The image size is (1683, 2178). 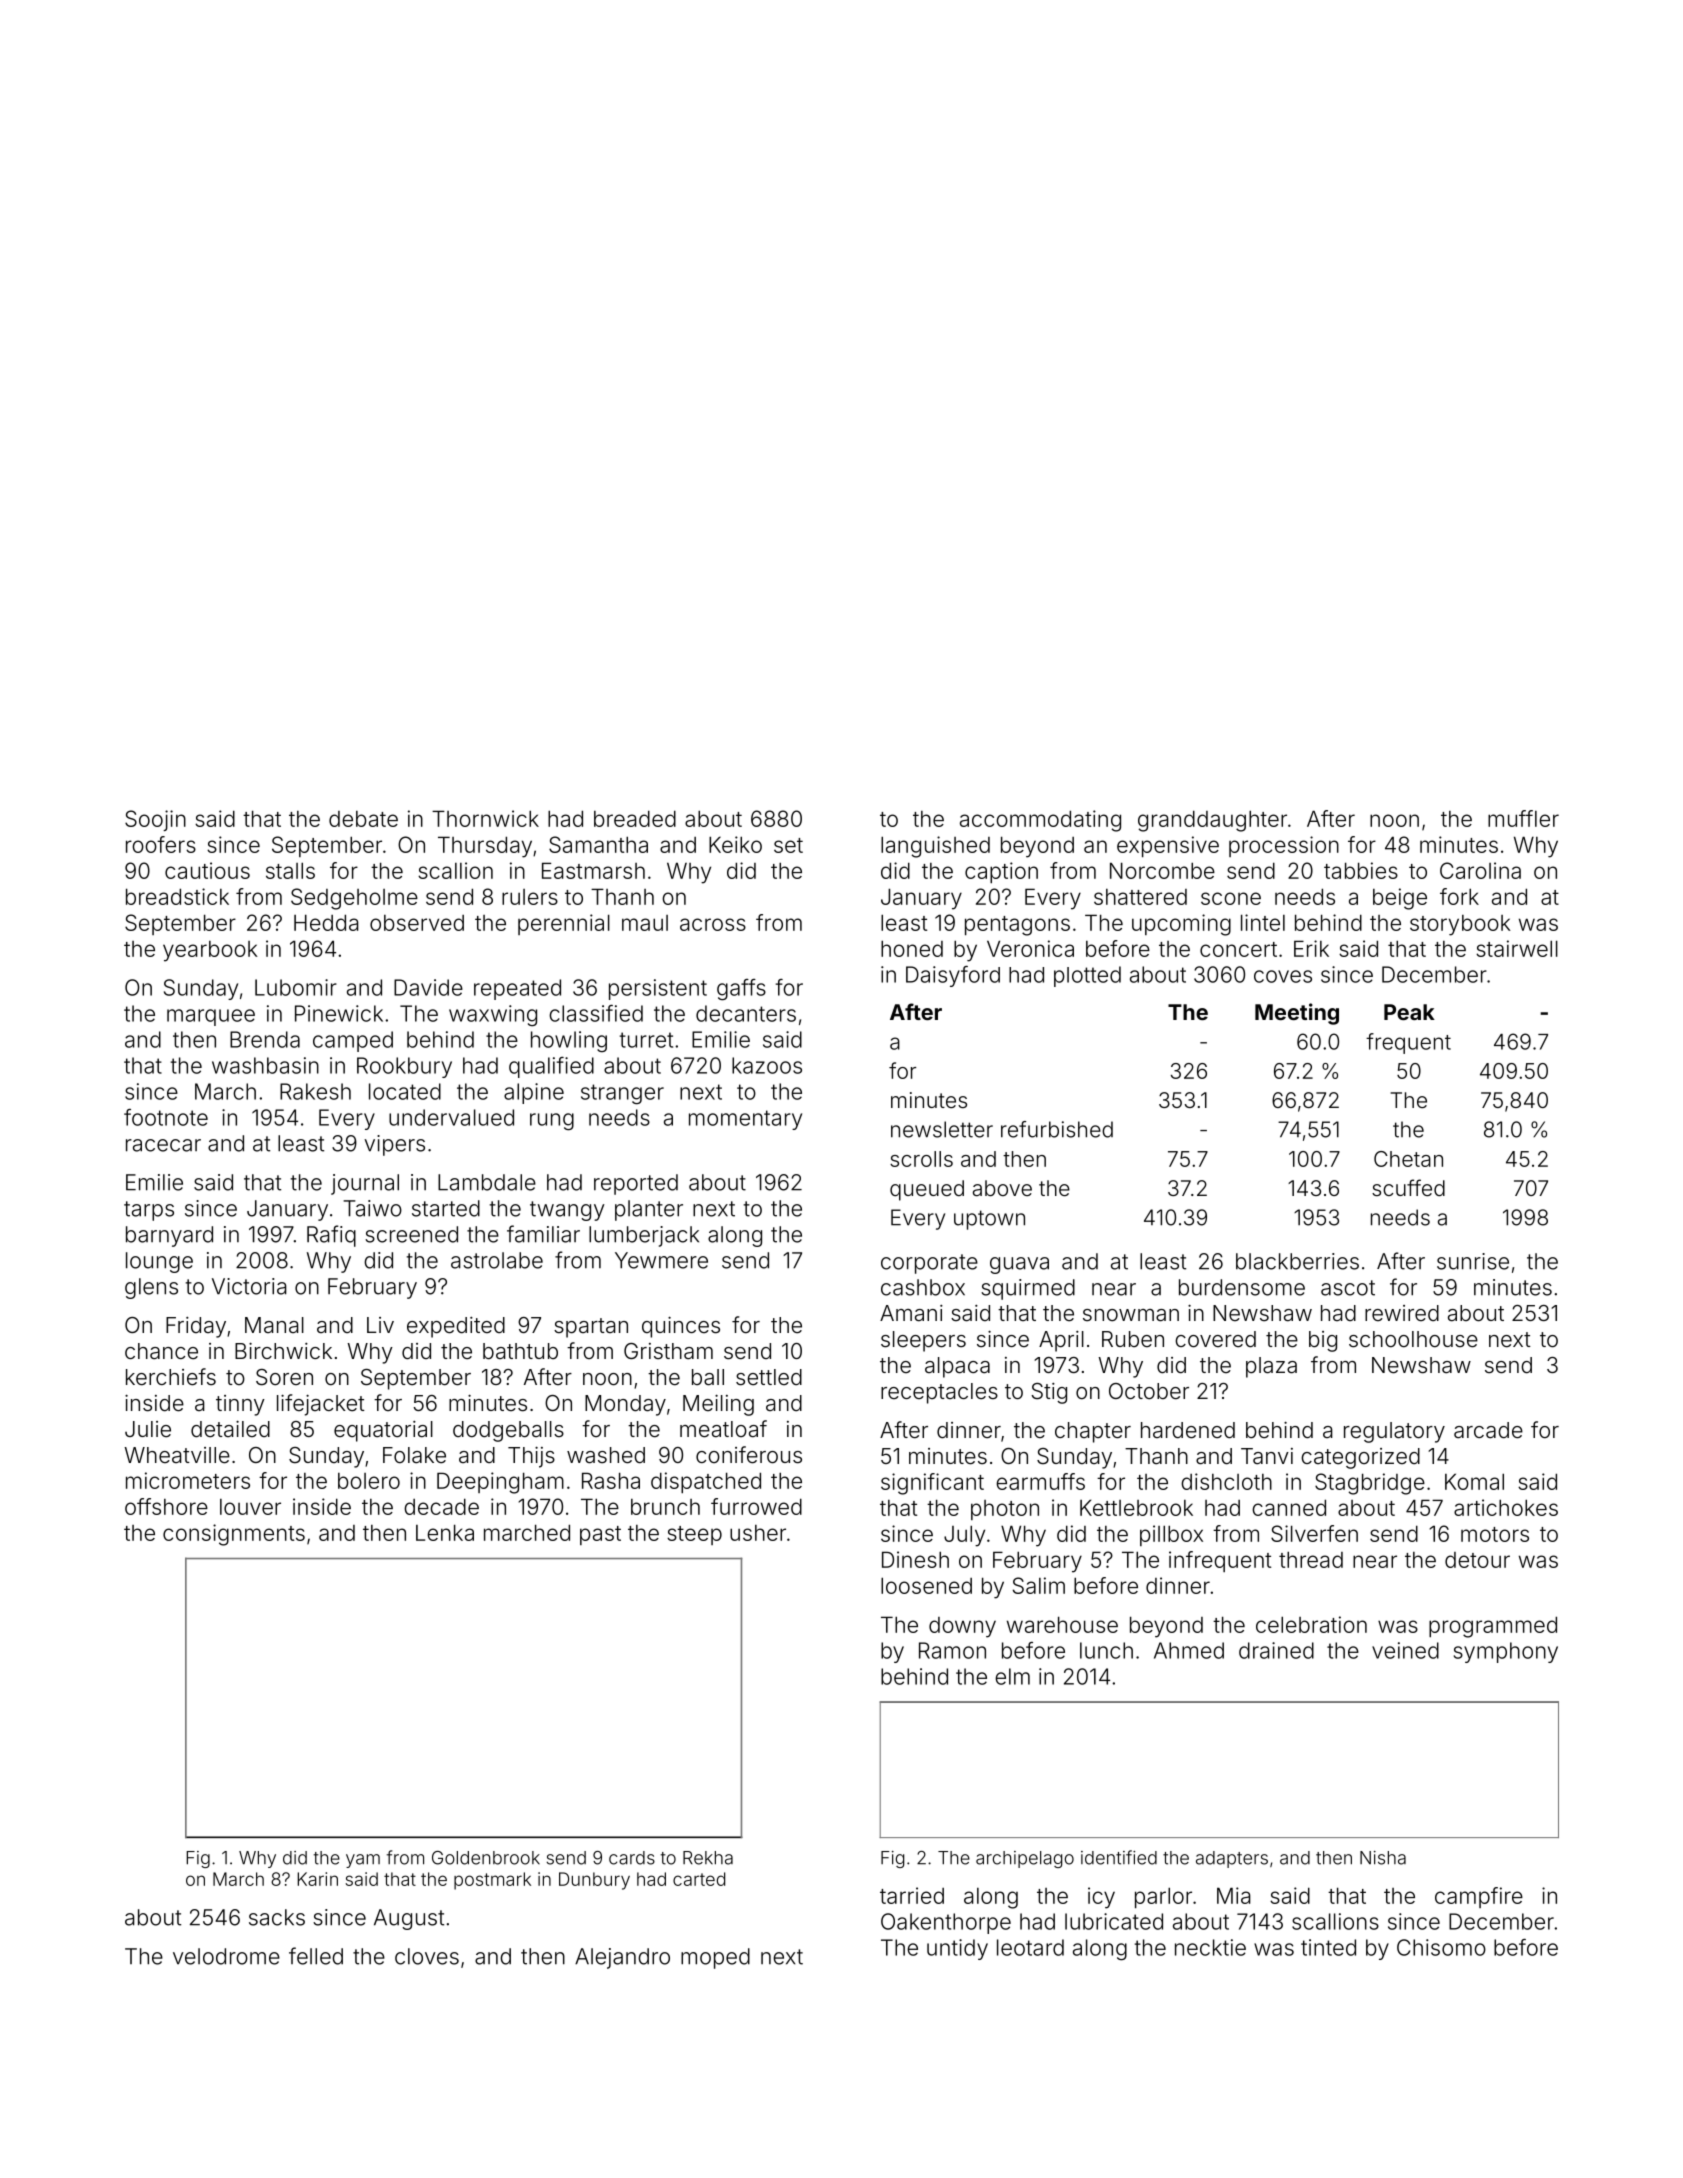 What do you see at coordinates (1506, 1652) in the document?
I see `symphony` at bounding box center [1506, 1652].
